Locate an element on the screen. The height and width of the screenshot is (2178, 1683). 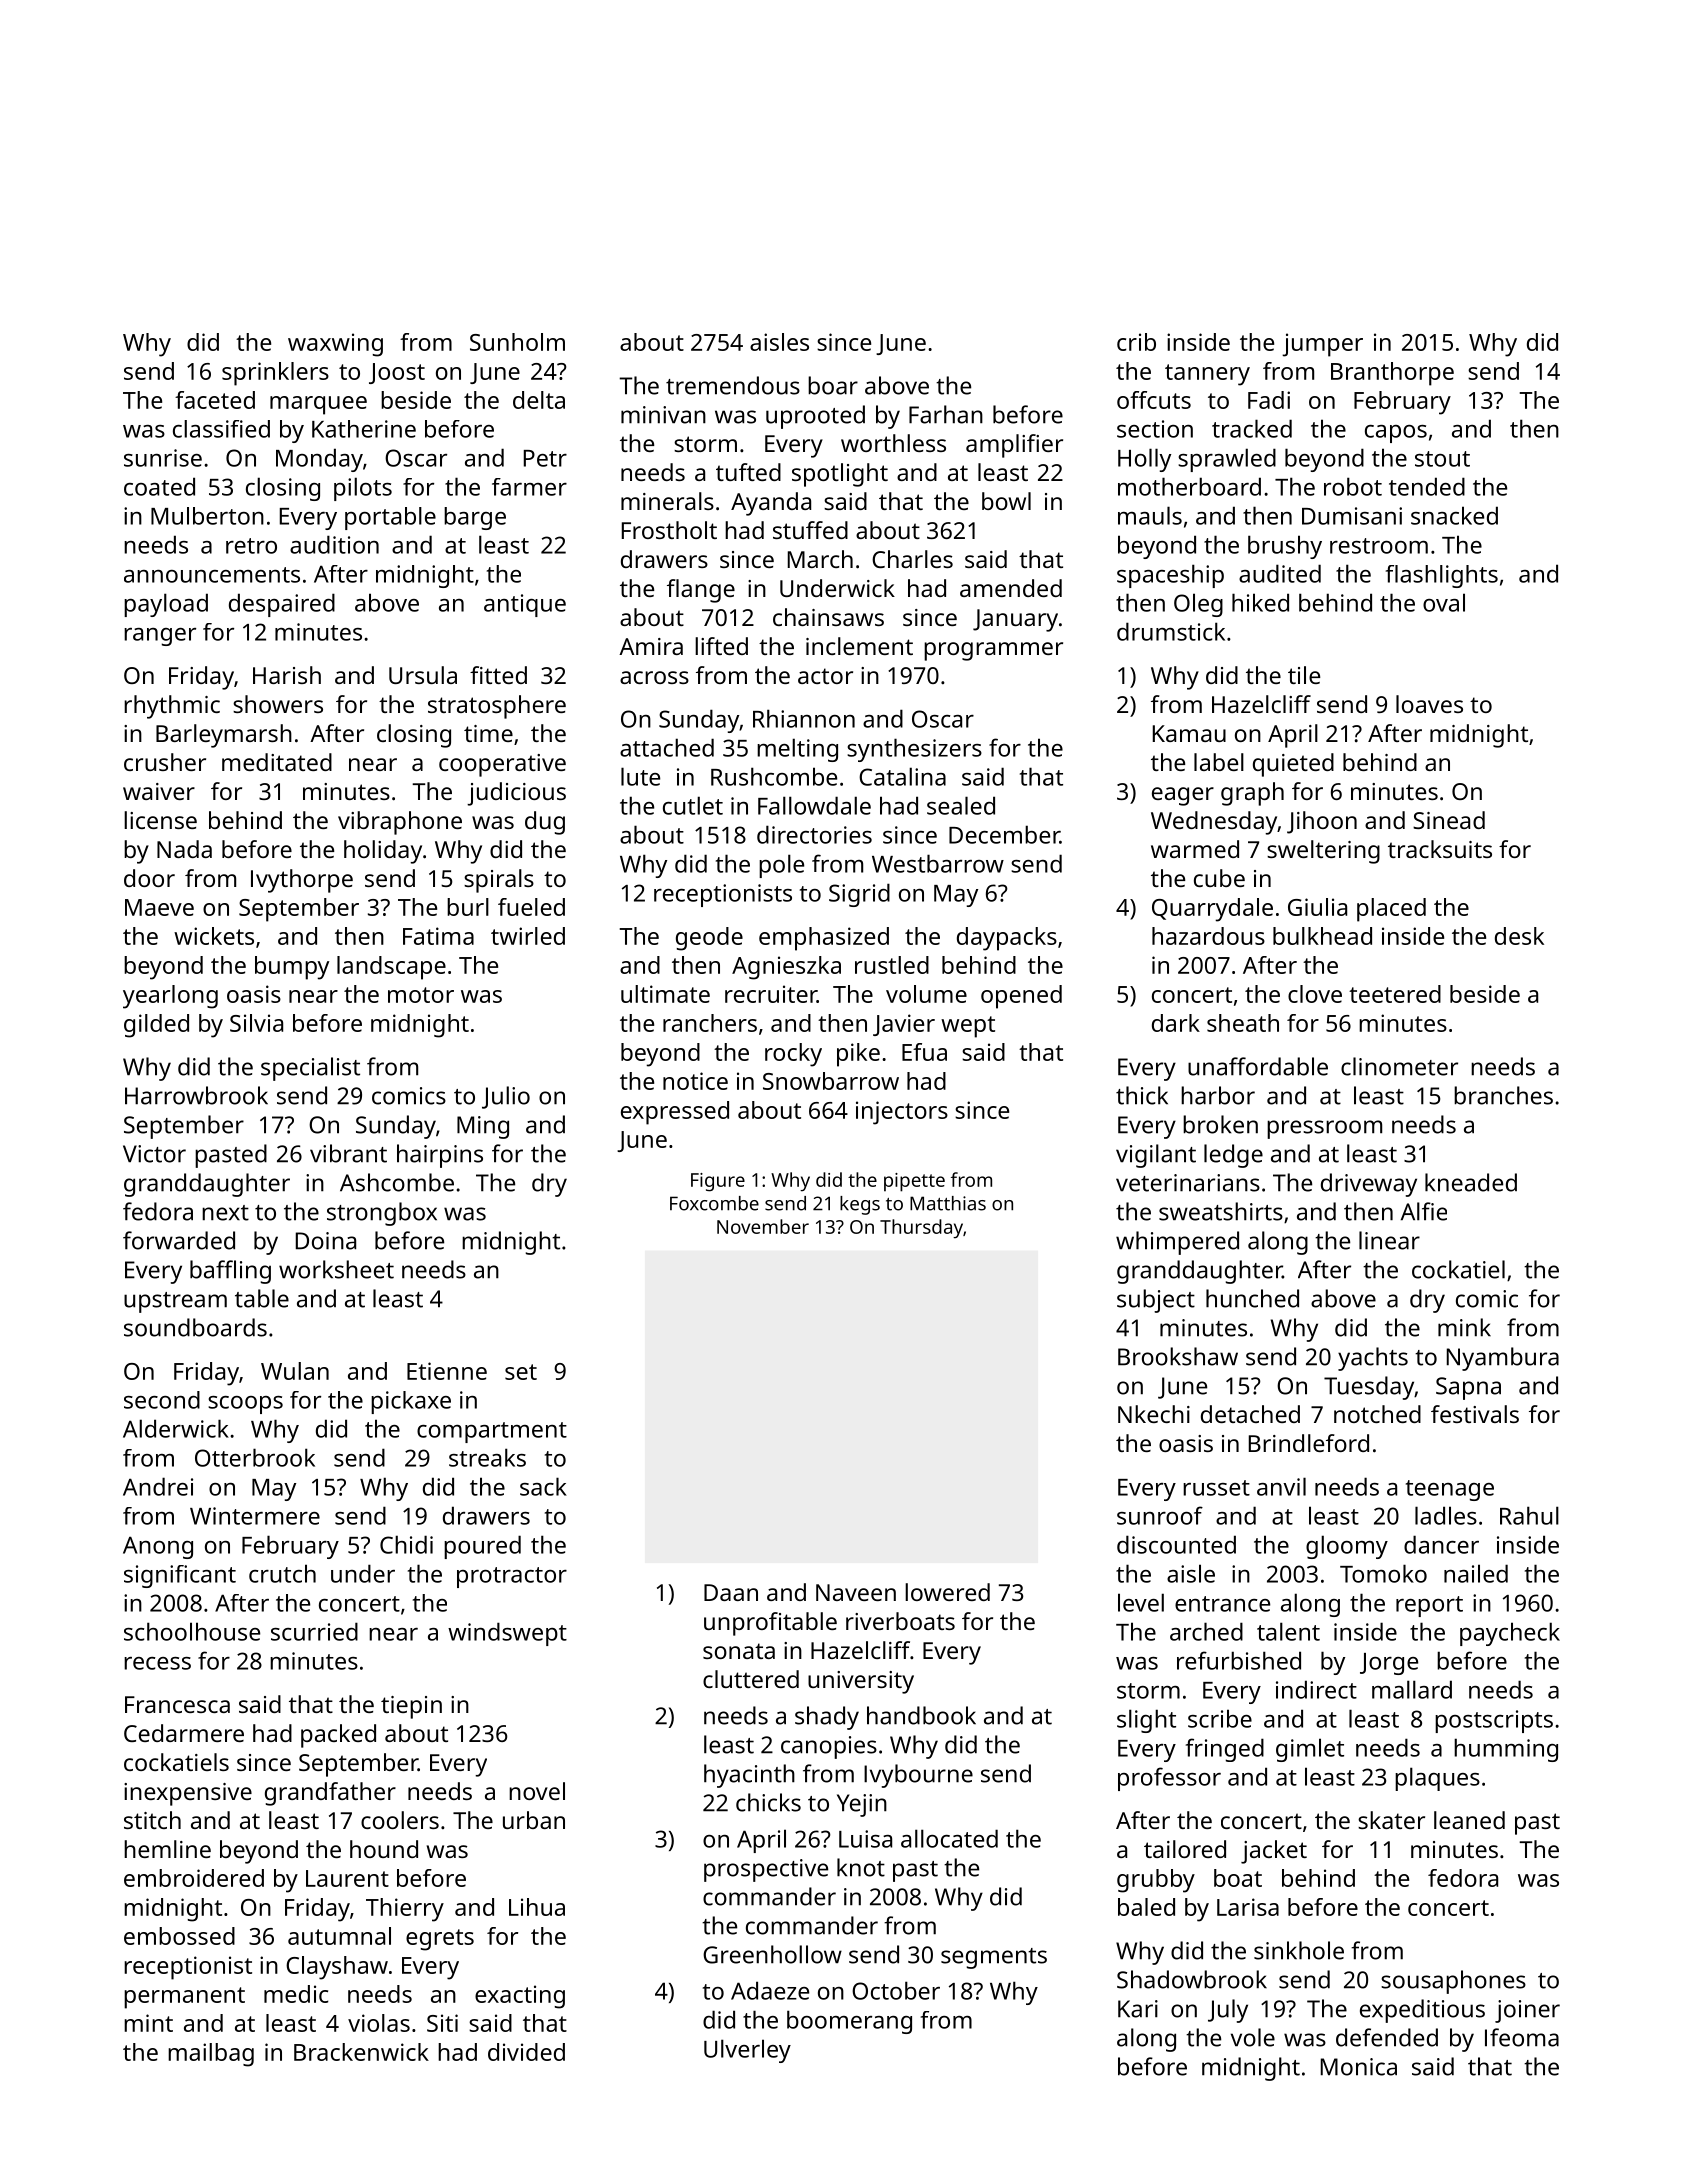
Joost is located at coordinates (397, 373).
